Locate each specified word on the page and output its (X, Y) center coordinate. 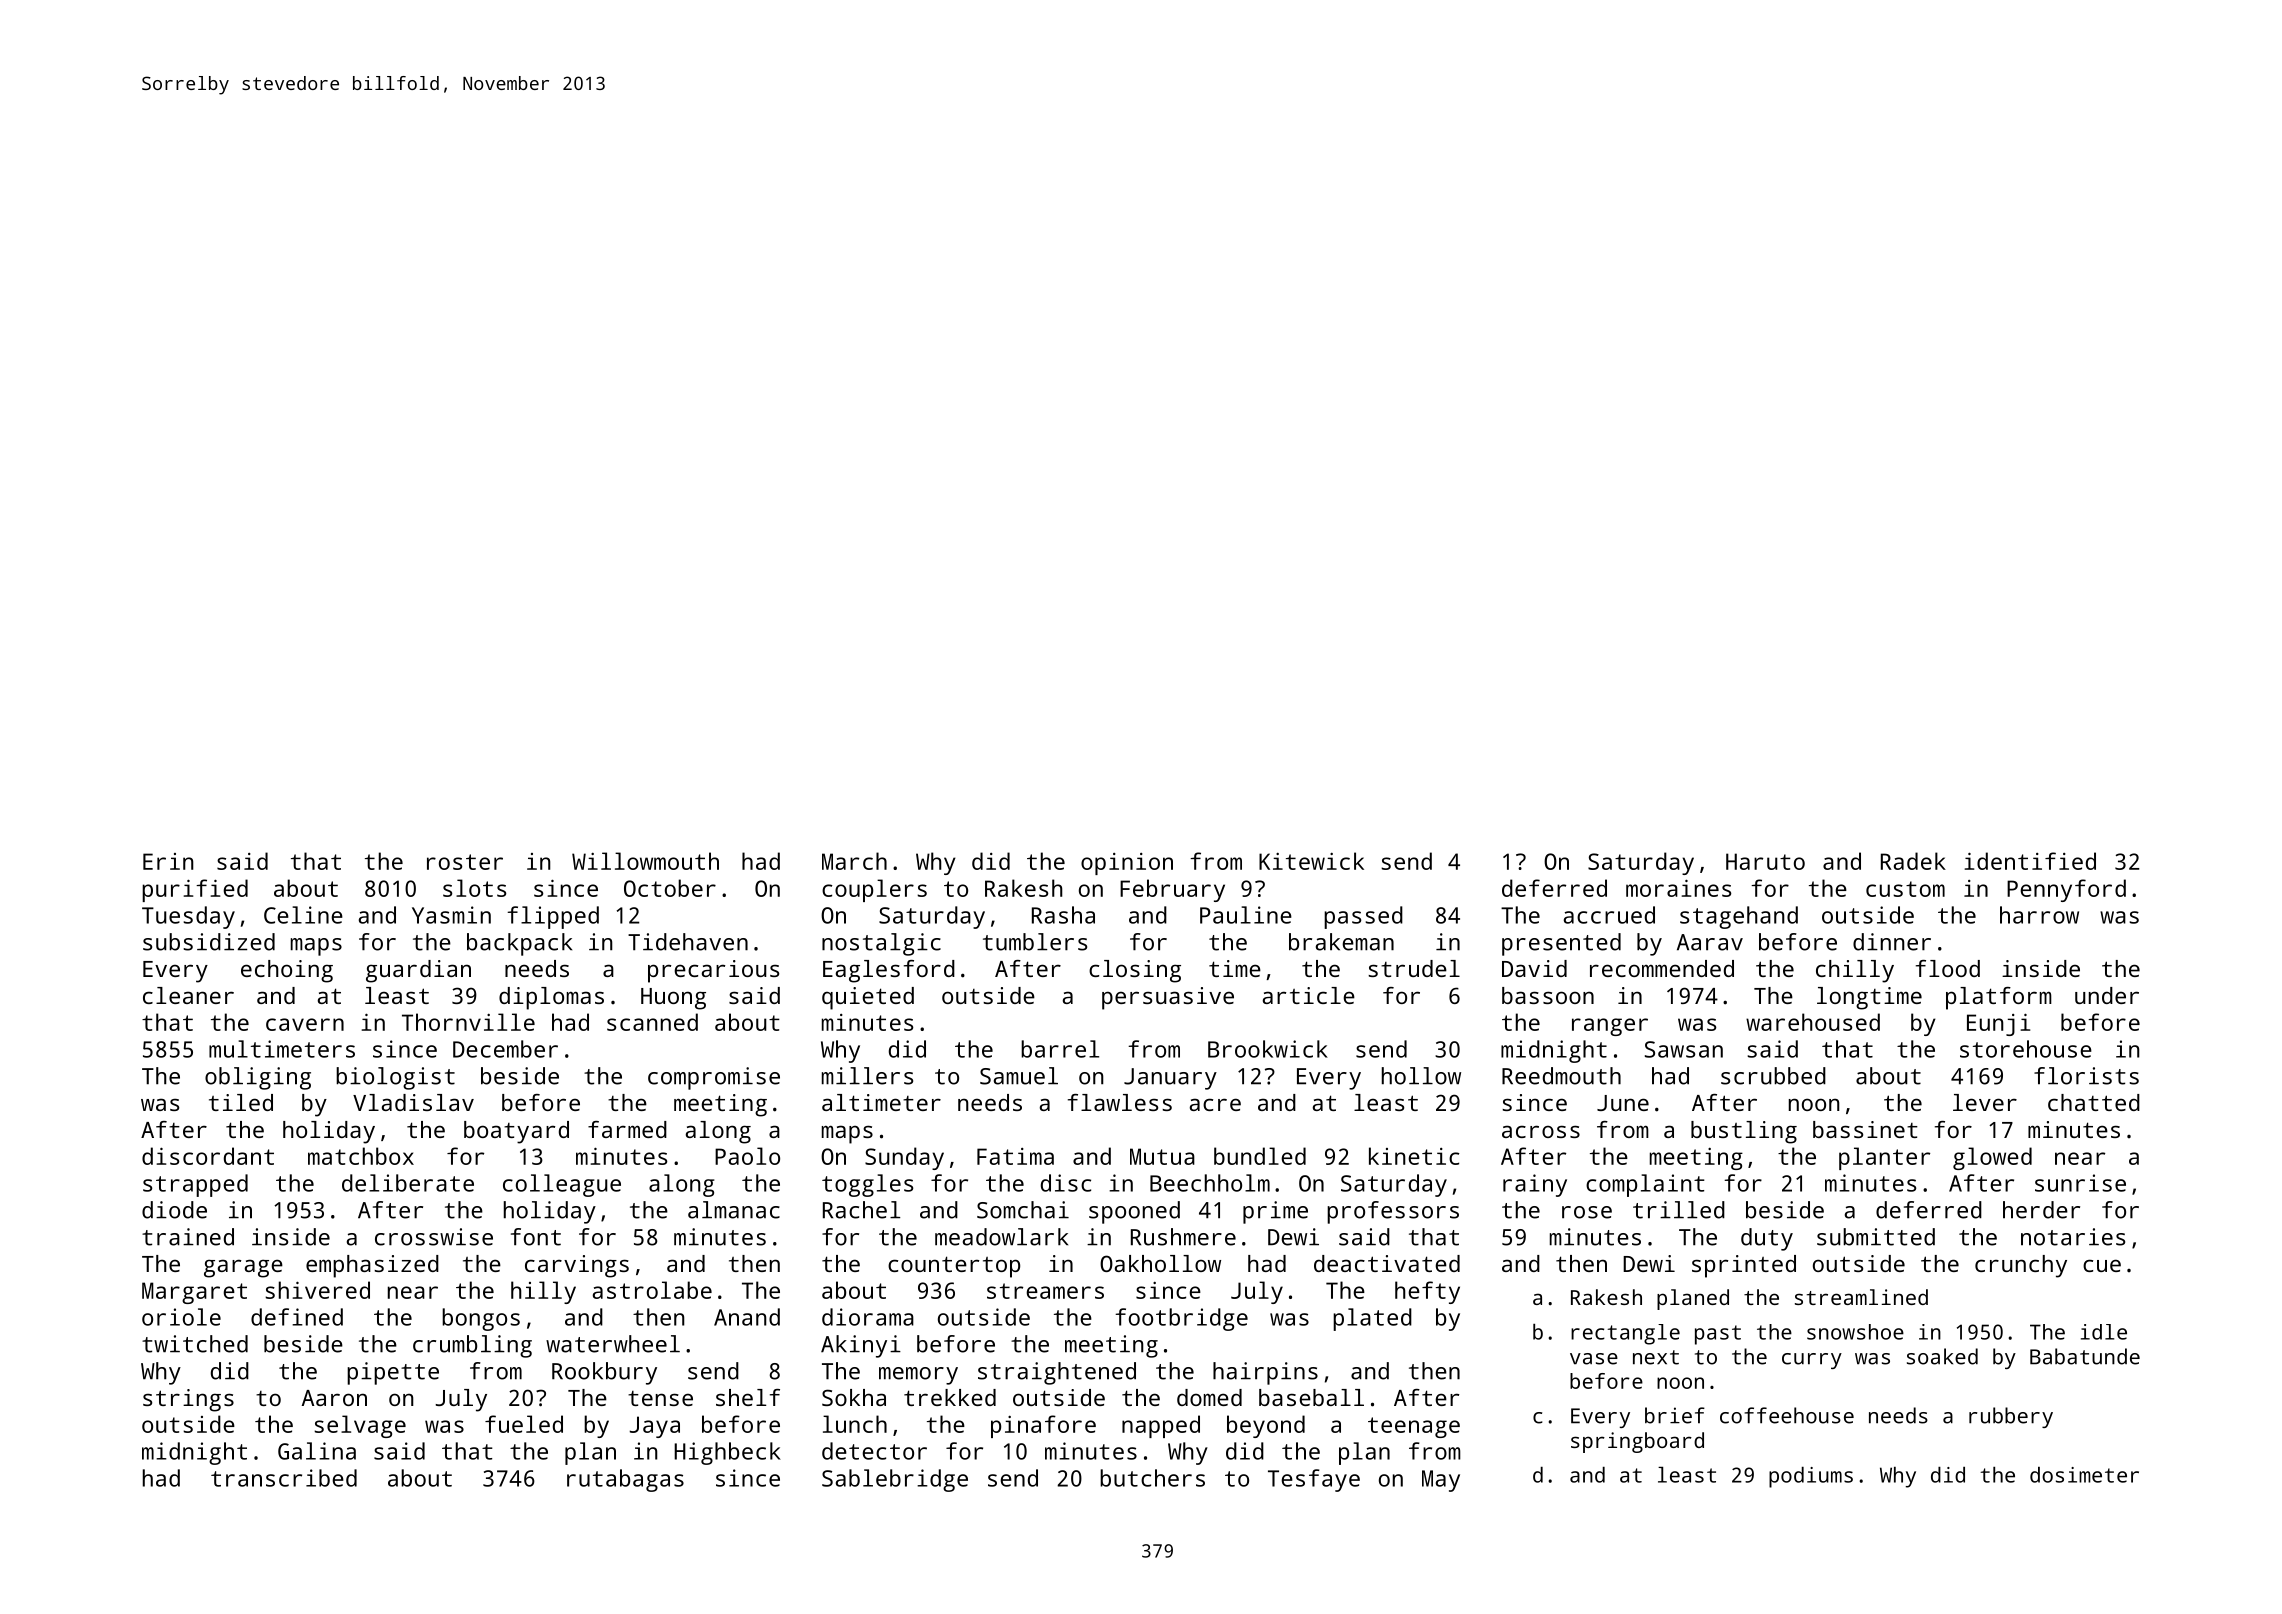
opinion (1127, 864)
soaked (1942, 1356)
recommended (1662, 968)
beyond (1266, 1426)
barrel (1060, 1049)
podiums (1811, 1477)
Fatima (1015, 1156)
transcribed (284, 1478)
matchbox (361, 1156)
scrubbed (1773, 1076)
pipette (393, 1373)
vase (1594, 1359)
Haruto (1765, 861)
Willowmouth (645, 861)
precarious (713, 971)
